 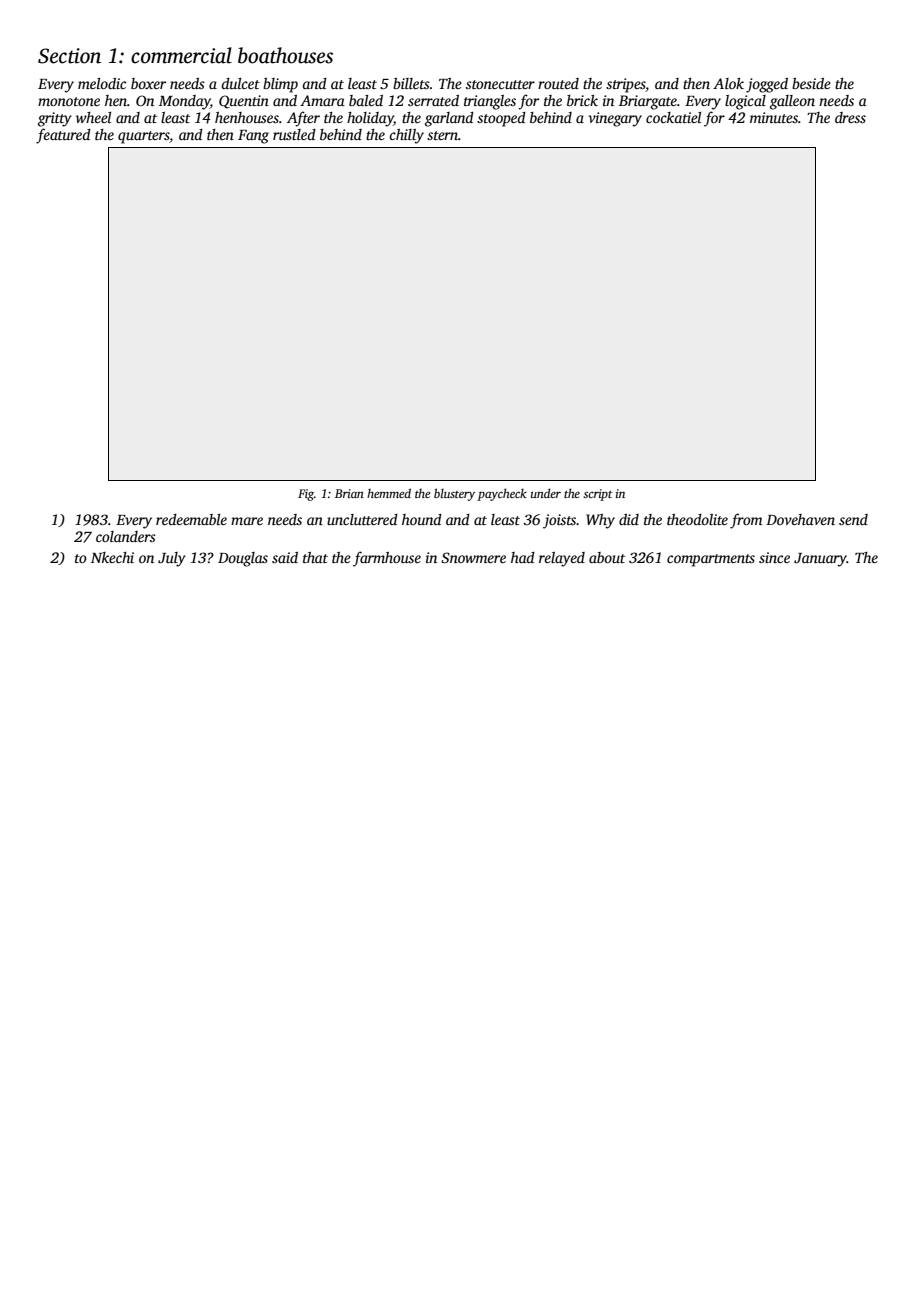 I want to click on stonecutter, so click(x=500, y=84).
